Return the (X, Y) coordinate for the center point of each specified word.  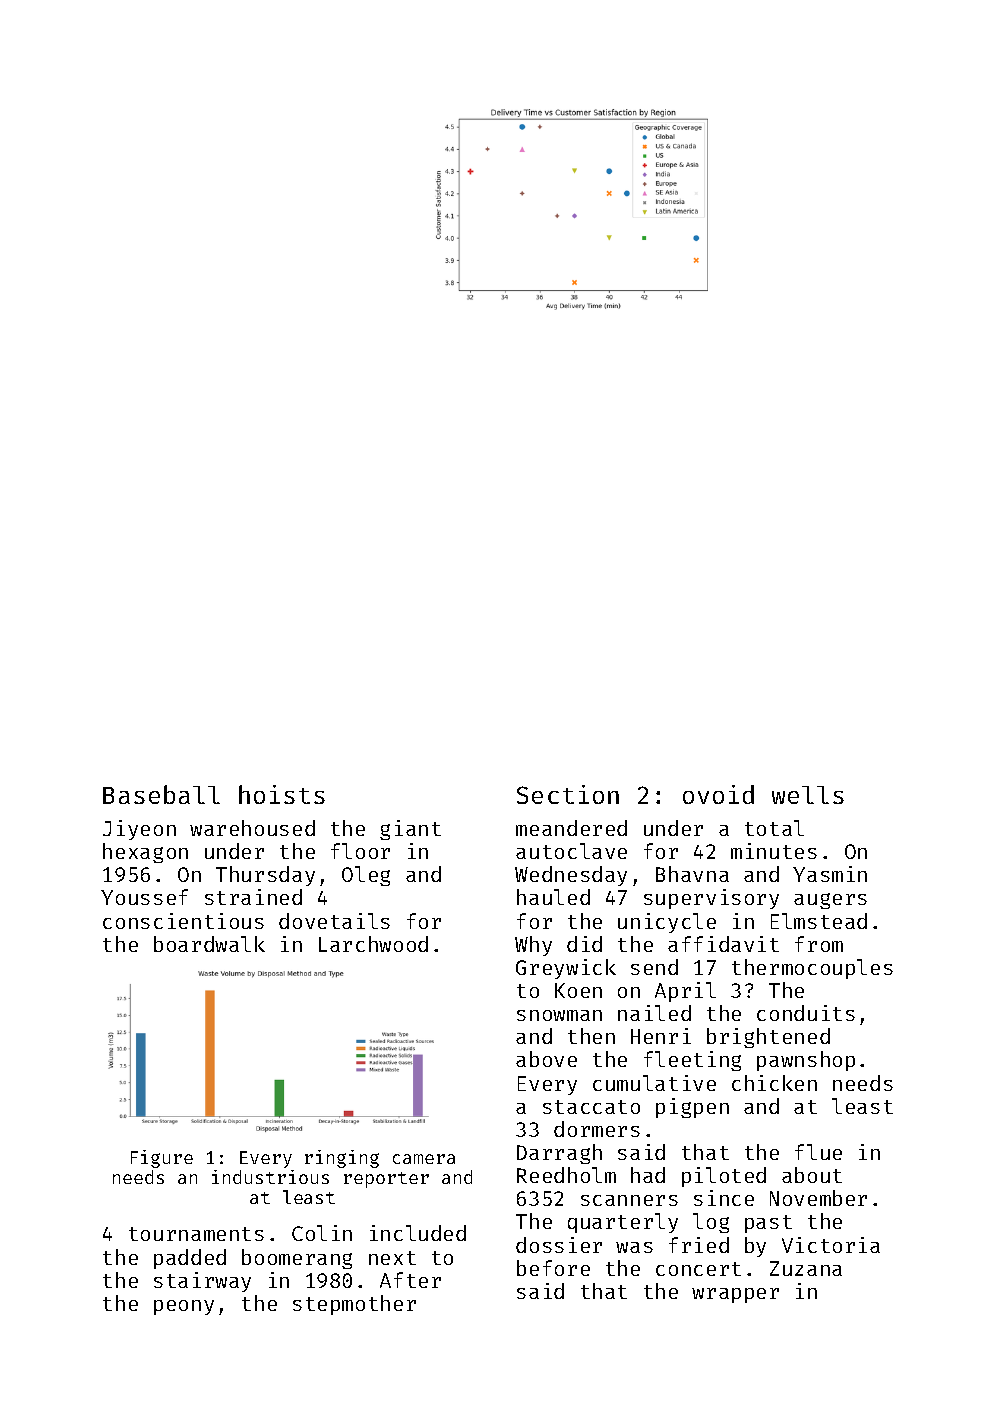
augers (830, 901)
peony (184, 1307)
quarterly (623, 1223)
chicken (774, 1083)
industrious (270, 1177)
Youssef (144, 897)
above (546, 1059)
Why (533, 946)
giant (410, 830)
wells (808, 795)
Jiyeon (139, 830)
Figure (162, 1159)
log (711, 1223)
